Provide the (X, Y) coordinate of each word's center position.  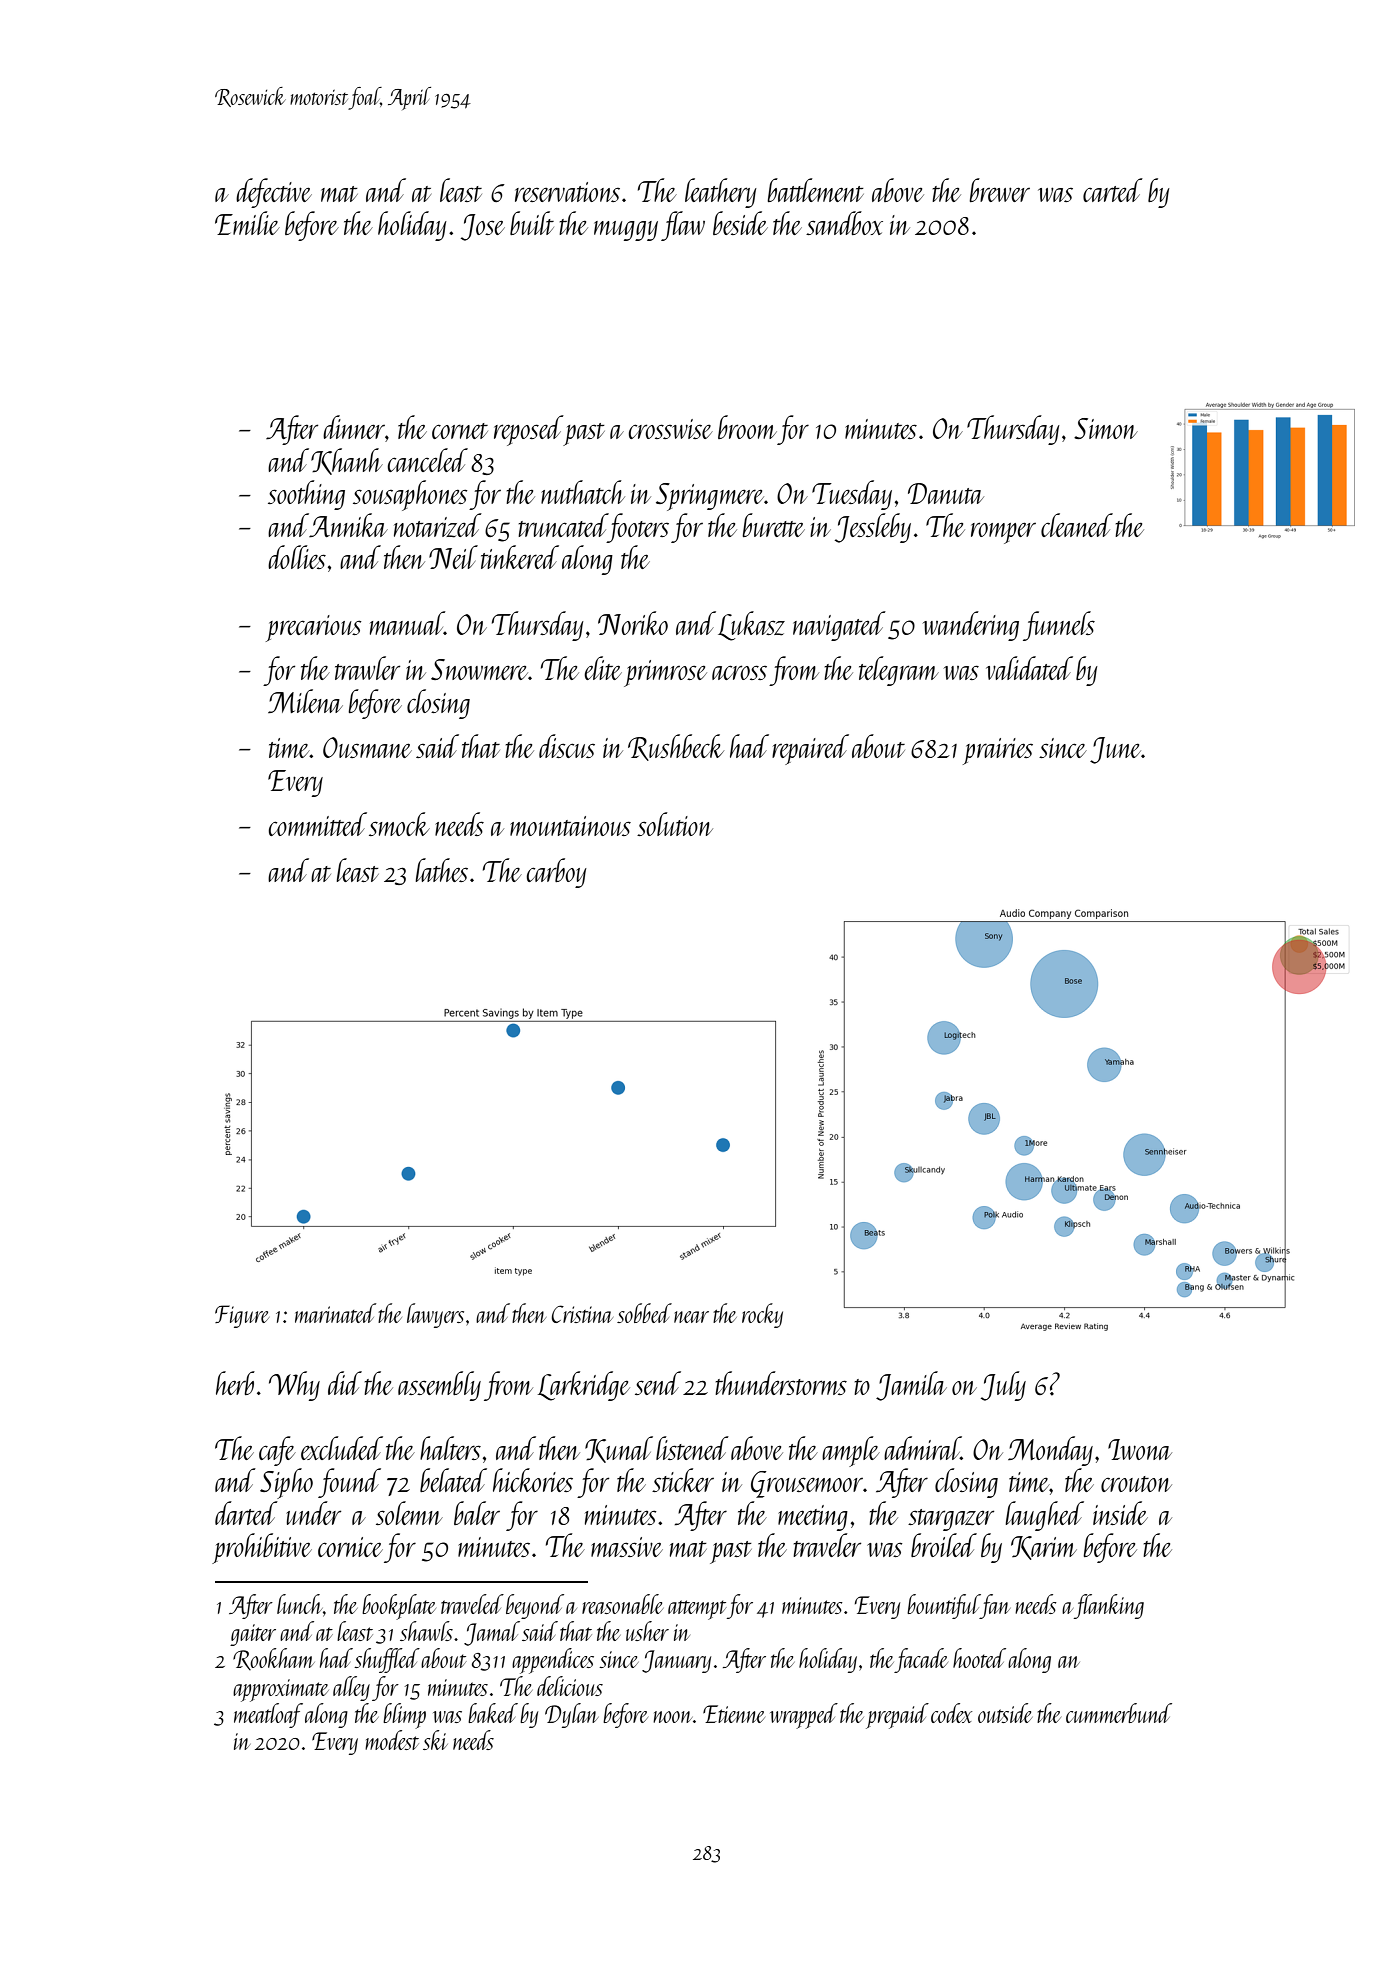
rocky (762, 1315)
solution (675, 824)
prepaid (897, 1716)
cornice (350, 1547)
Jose (483, 227)
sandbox (844, 223)
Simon (1106, 428)
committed (318, 824)
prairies (998, 751)
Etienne (734, 1714)
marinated (335, 1313)
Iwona (1140, 1449)
